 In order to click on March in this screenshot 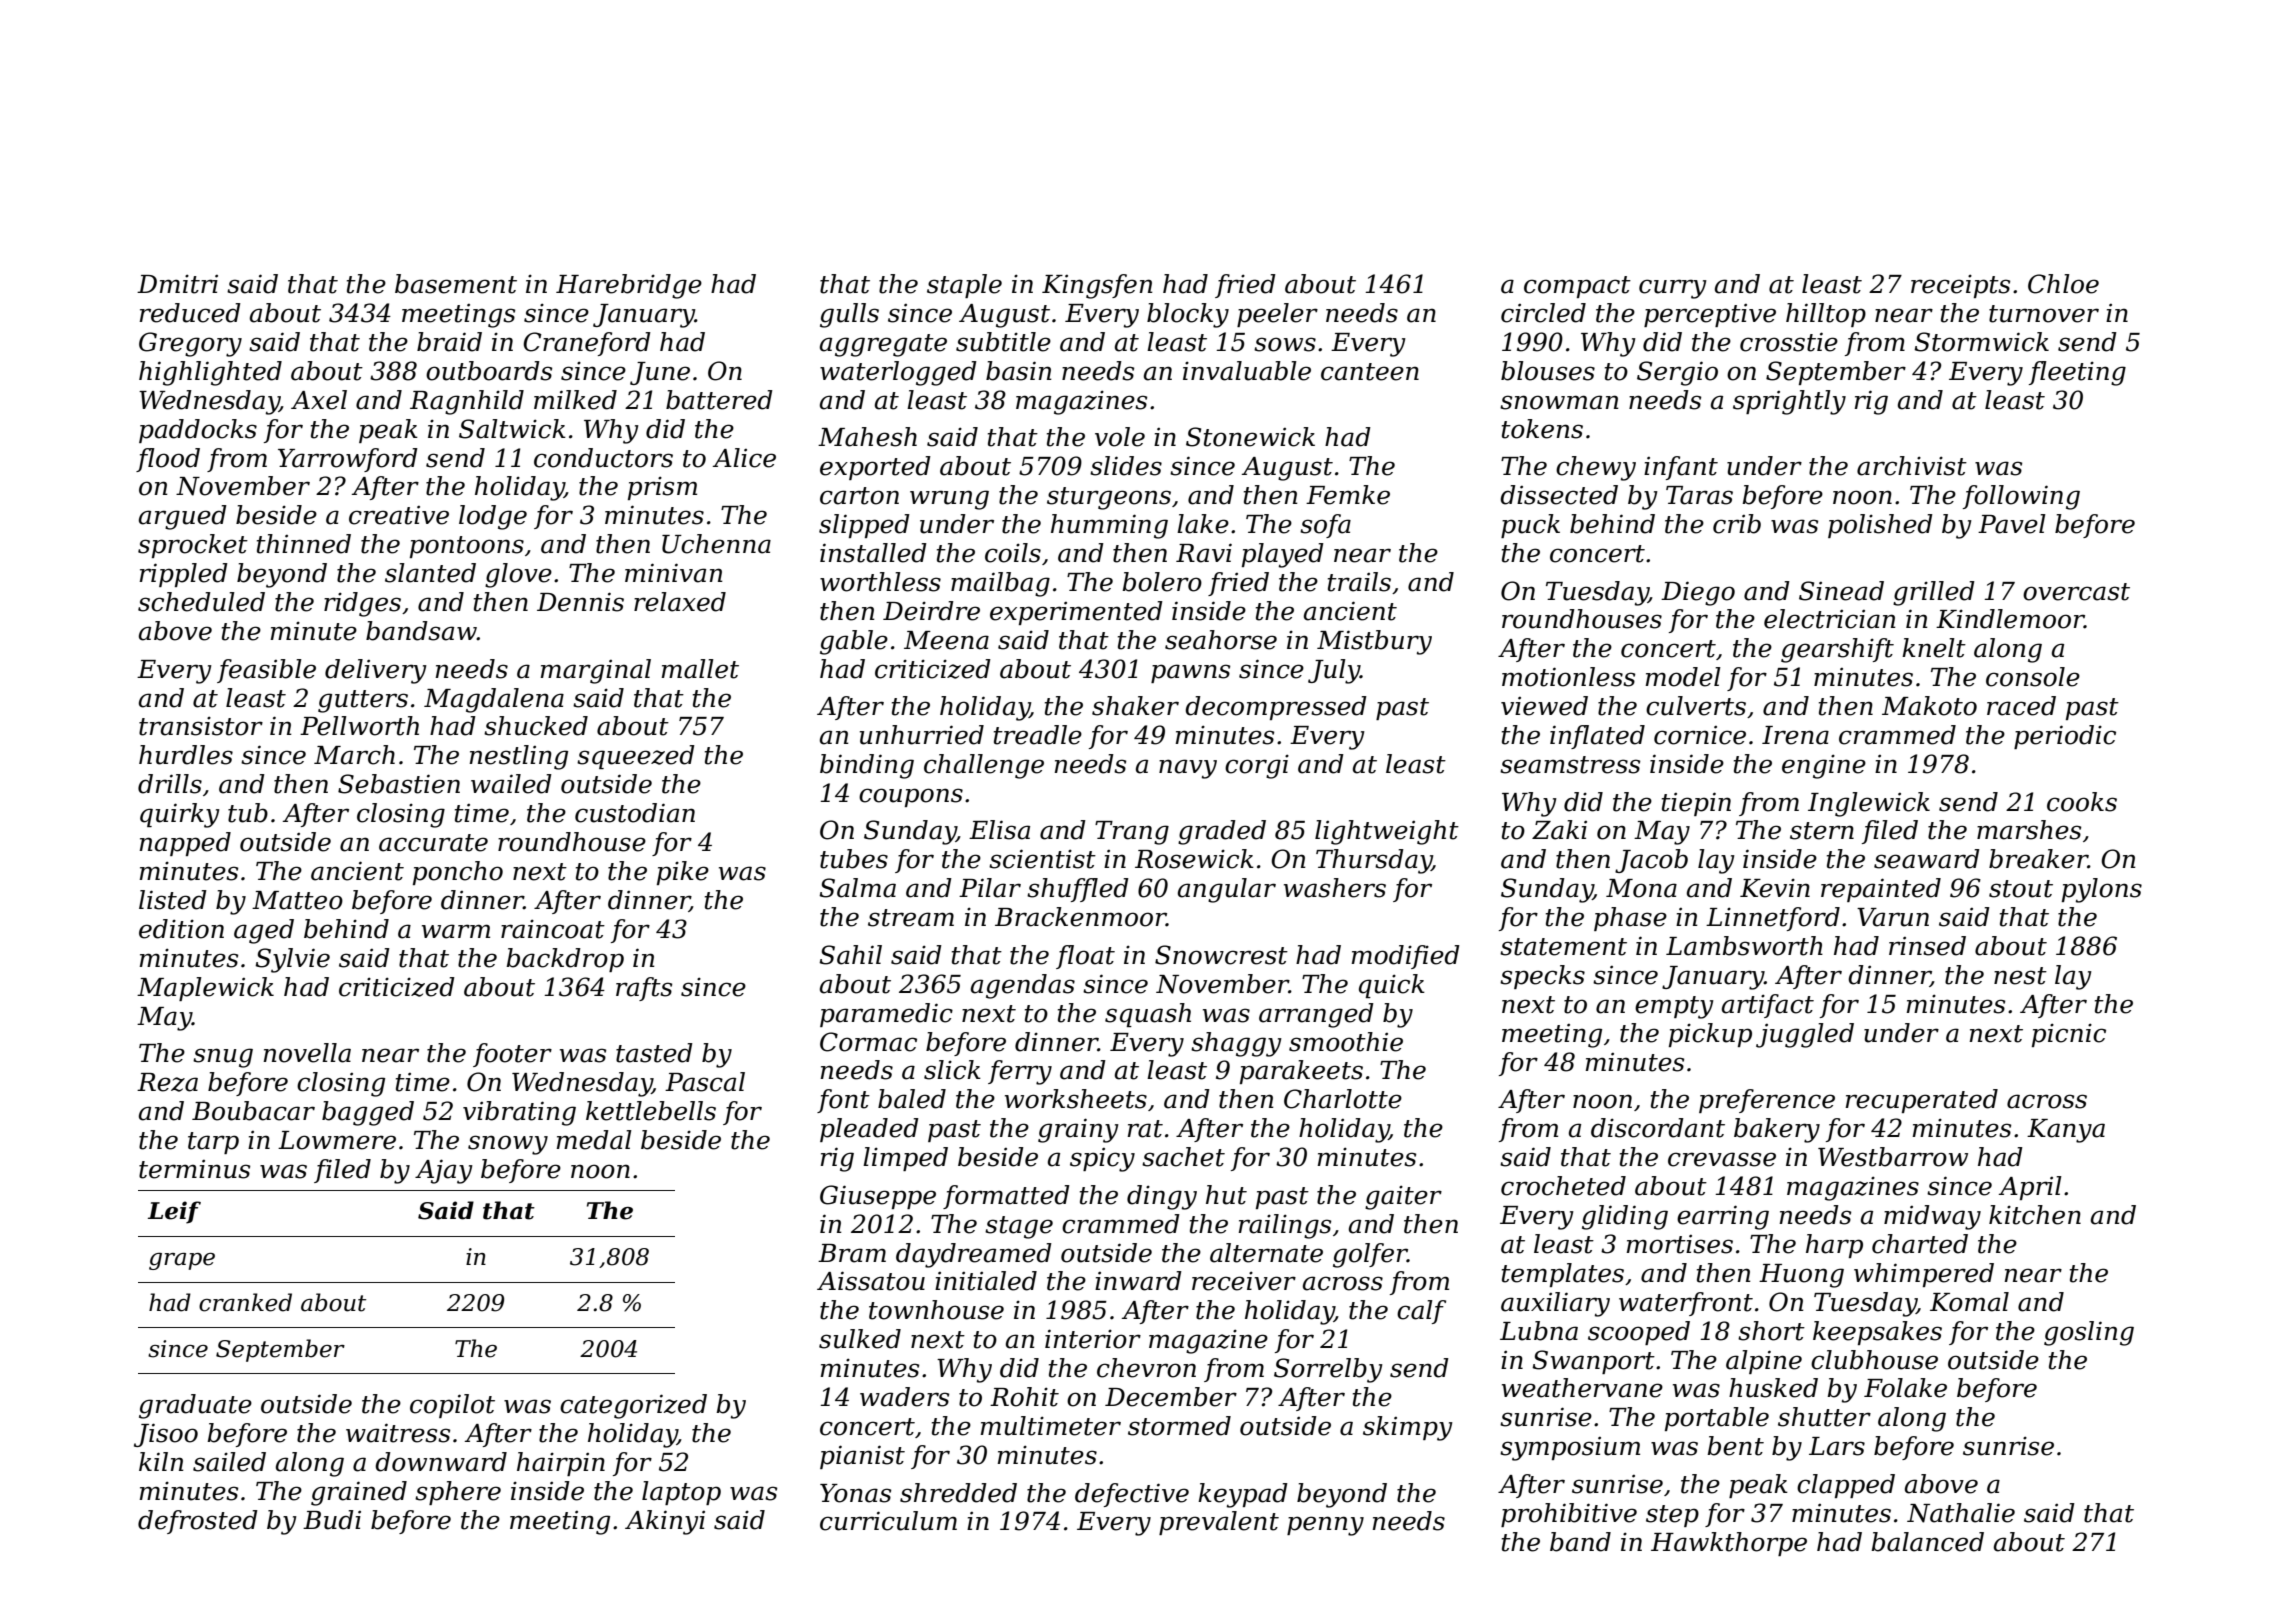, I will do `click(354, 755)`.
